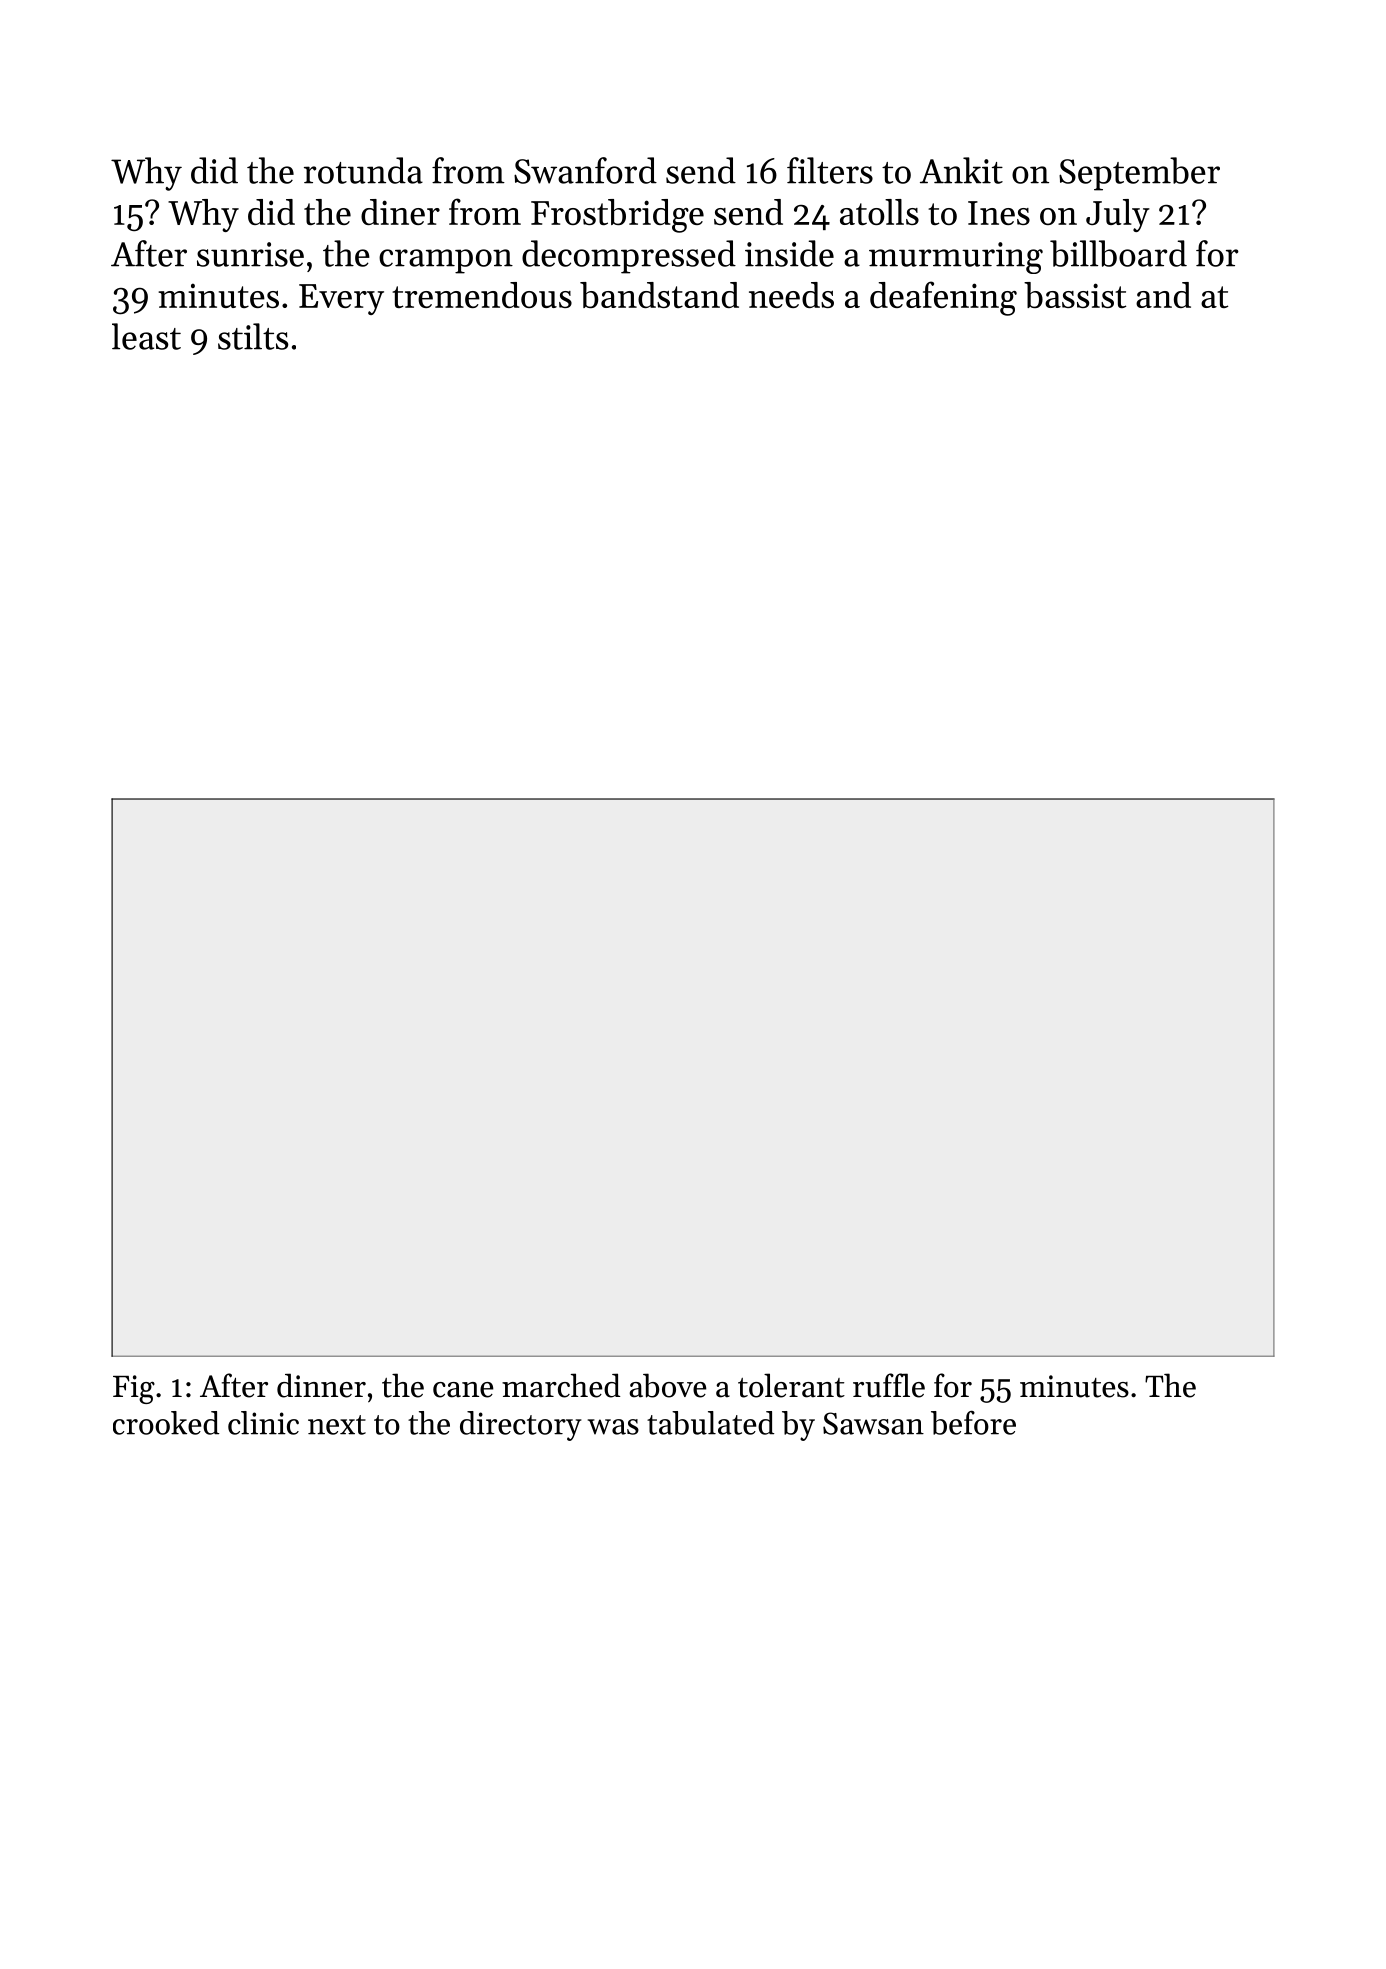 This screenshot has height=1969, width=1386. Describe the element at coordinates (1139, 174) in the screenshot. I see `September` at that location.
